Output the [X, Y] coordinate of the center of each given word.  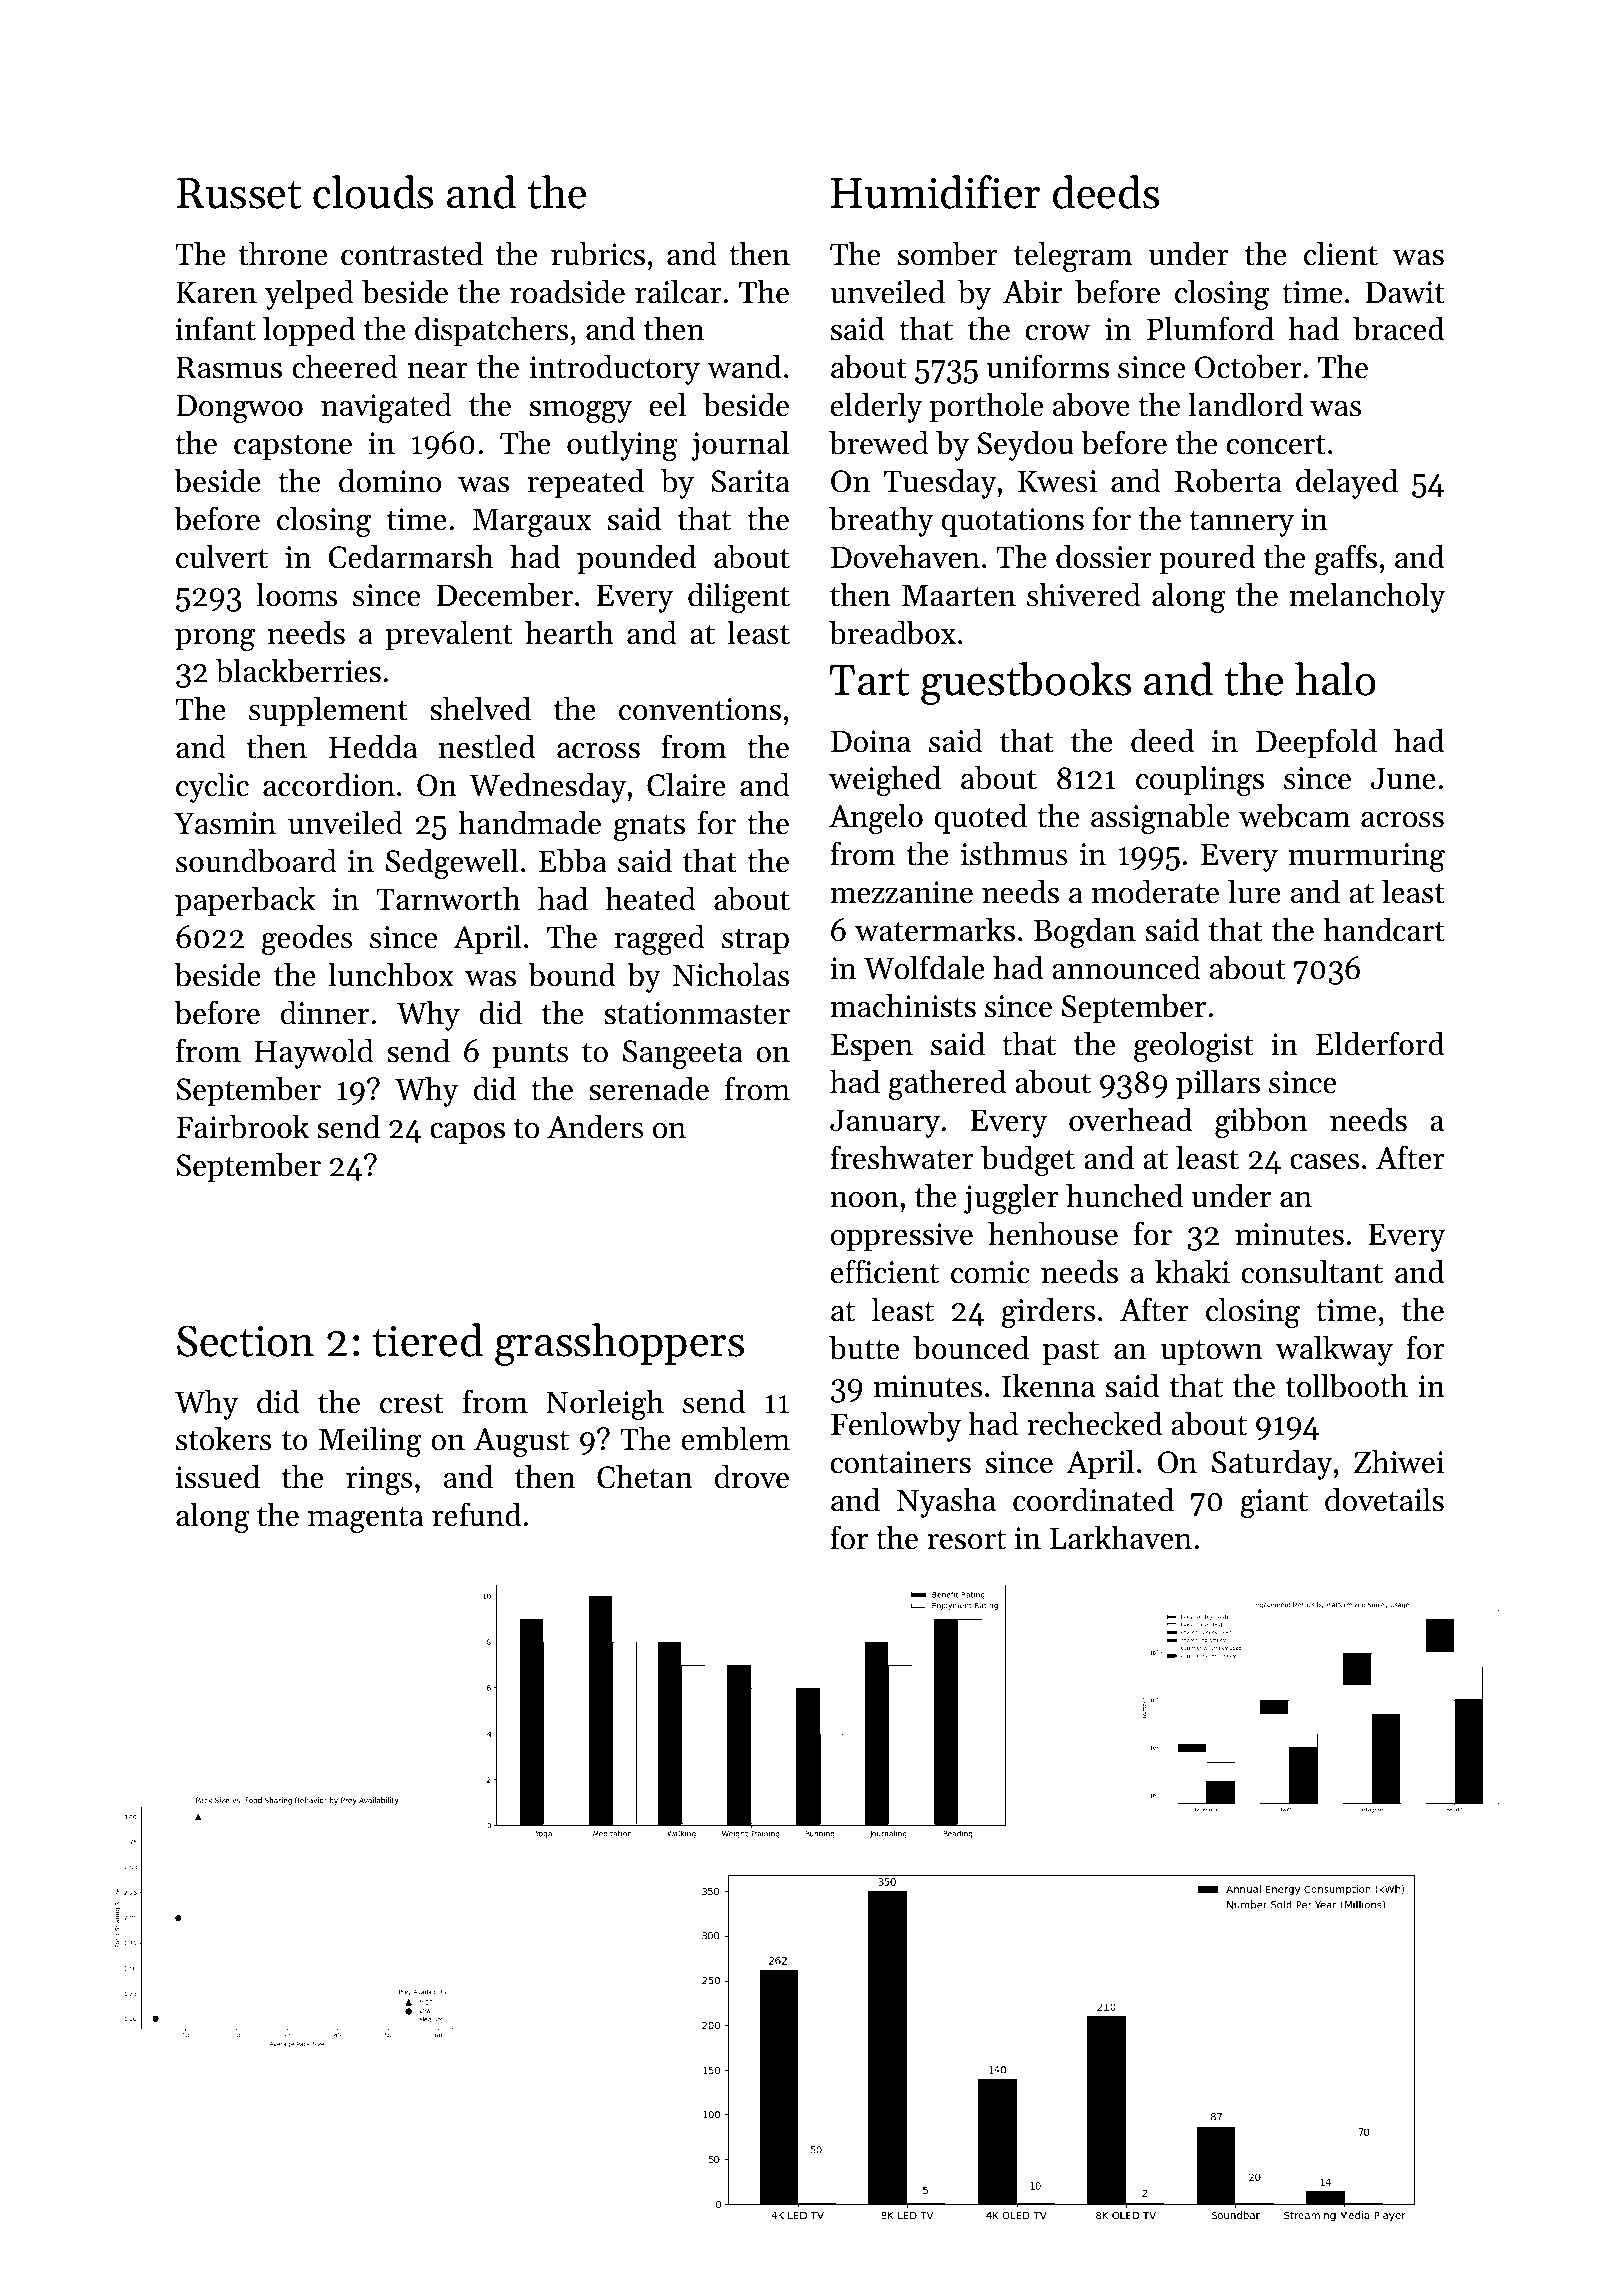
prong [215, 640]
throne [283, 253]
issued [218, 1476]
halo [1335, 679]
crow [1058, 333]
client [1341, 253]
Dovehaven [905, 556]
